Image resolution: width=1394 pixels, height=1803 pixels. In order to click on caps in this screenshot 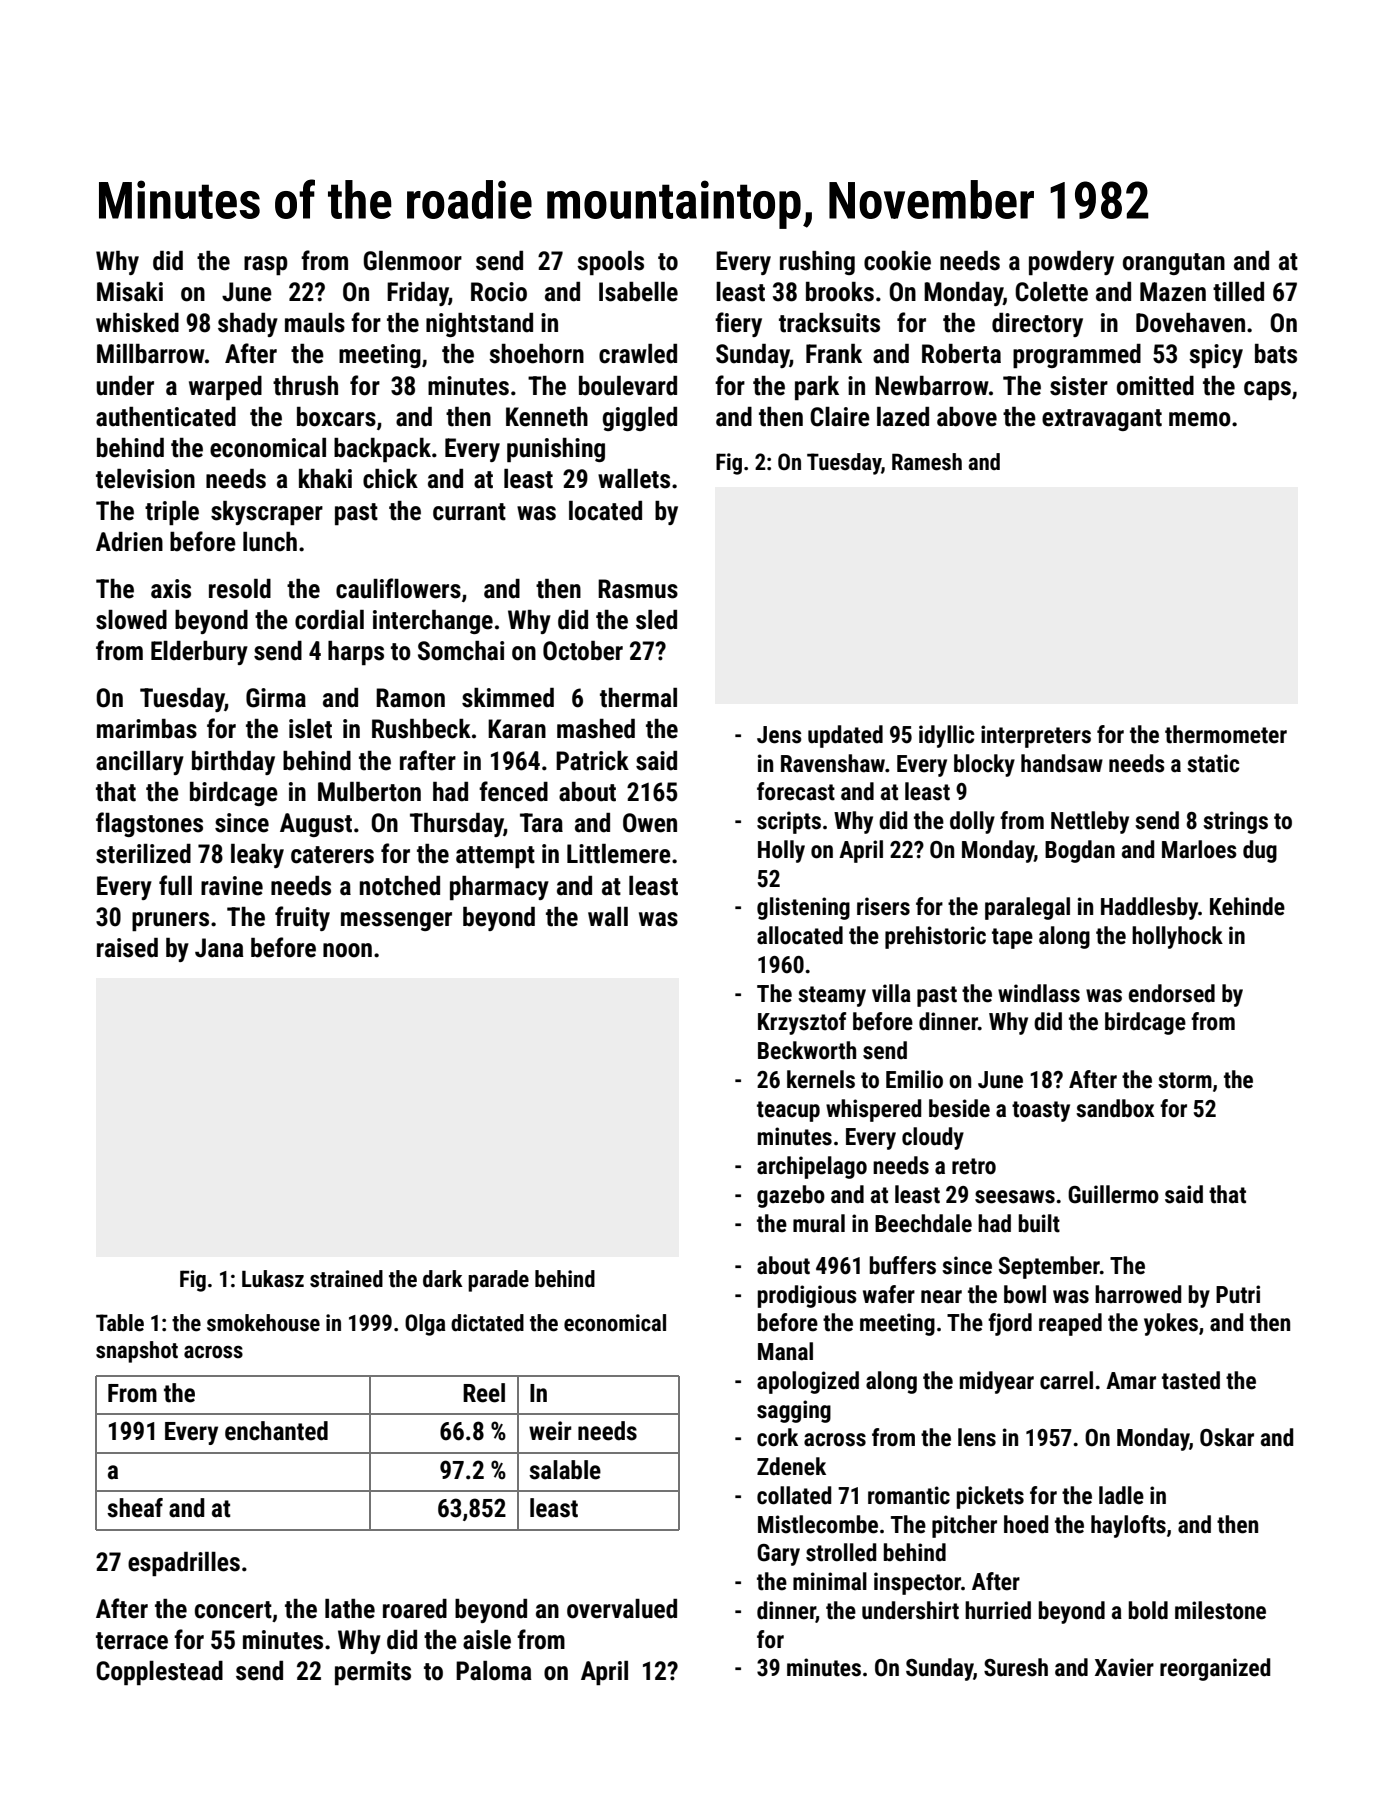, I will do `click(1267, 390)`.
